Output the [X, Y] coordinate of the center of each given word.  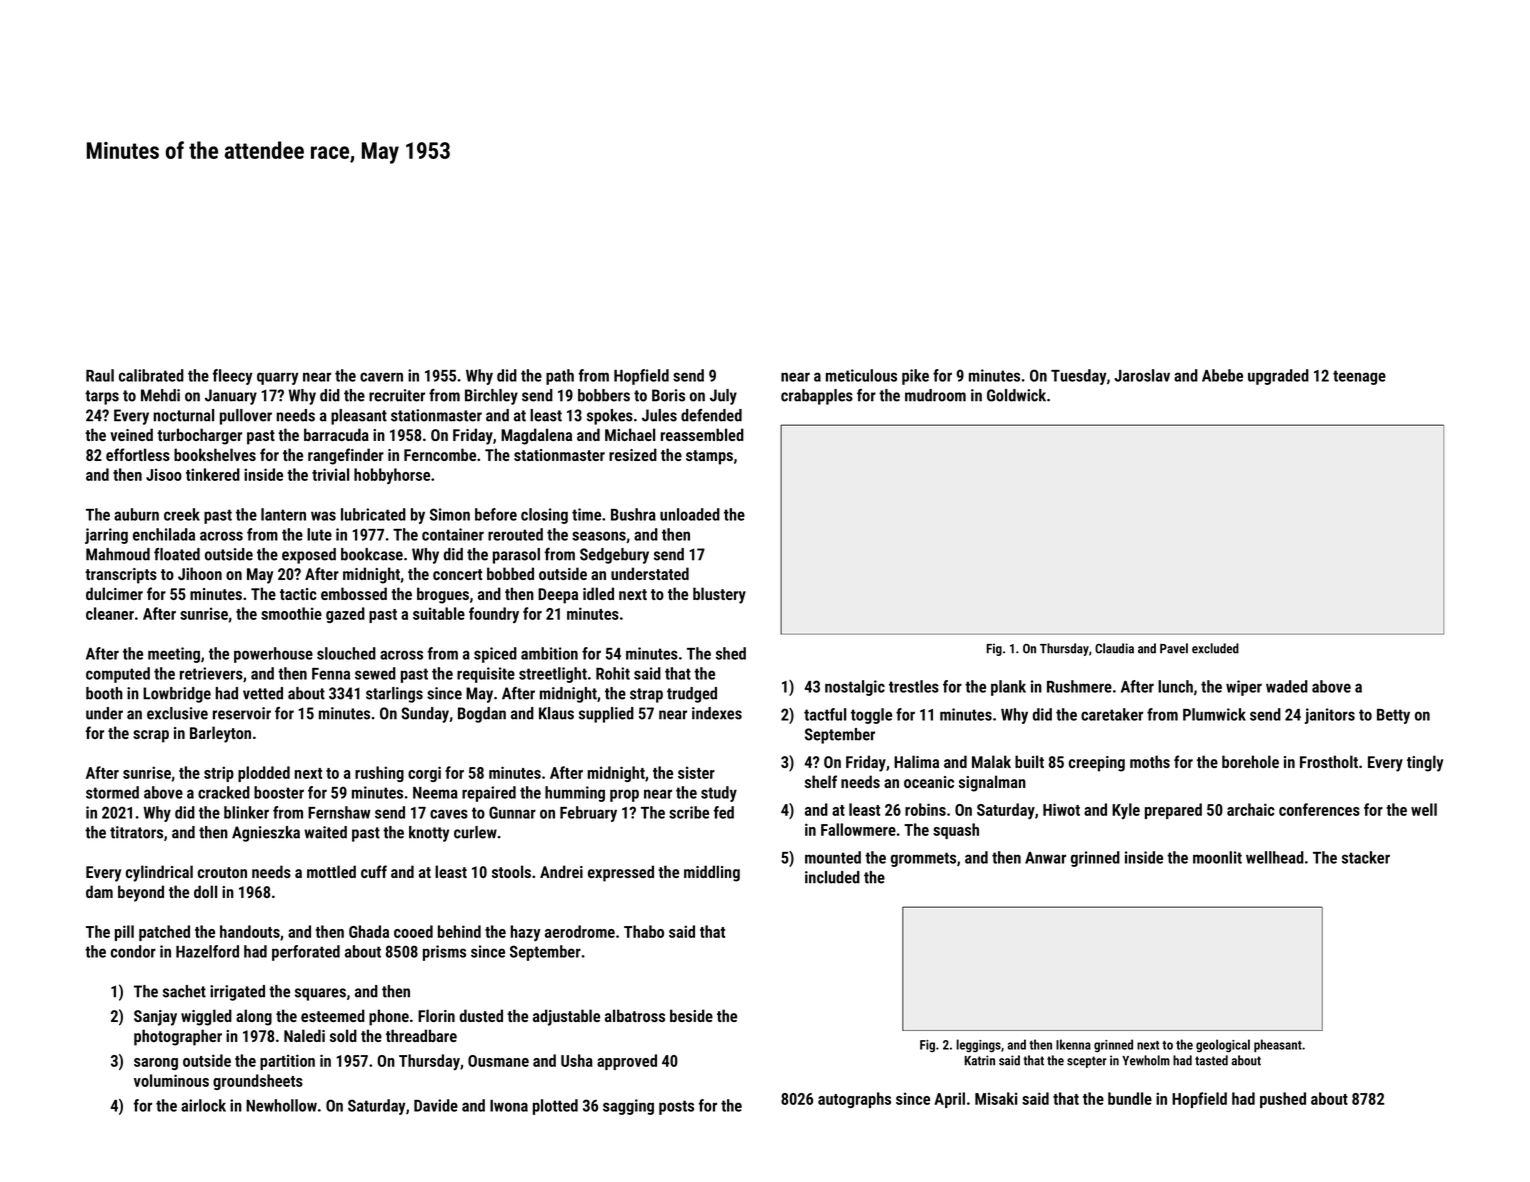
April [949, 1100]
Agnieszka [266, 834]
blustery [719, 595]
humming [575, 794]
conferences [1319, 809]
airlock [203, 1105]
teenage [1359, 377]
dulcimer [114, 593]
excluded [1215, 648]
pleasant [359, 417]
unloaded [690, 514]
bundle [1130, 1098]
